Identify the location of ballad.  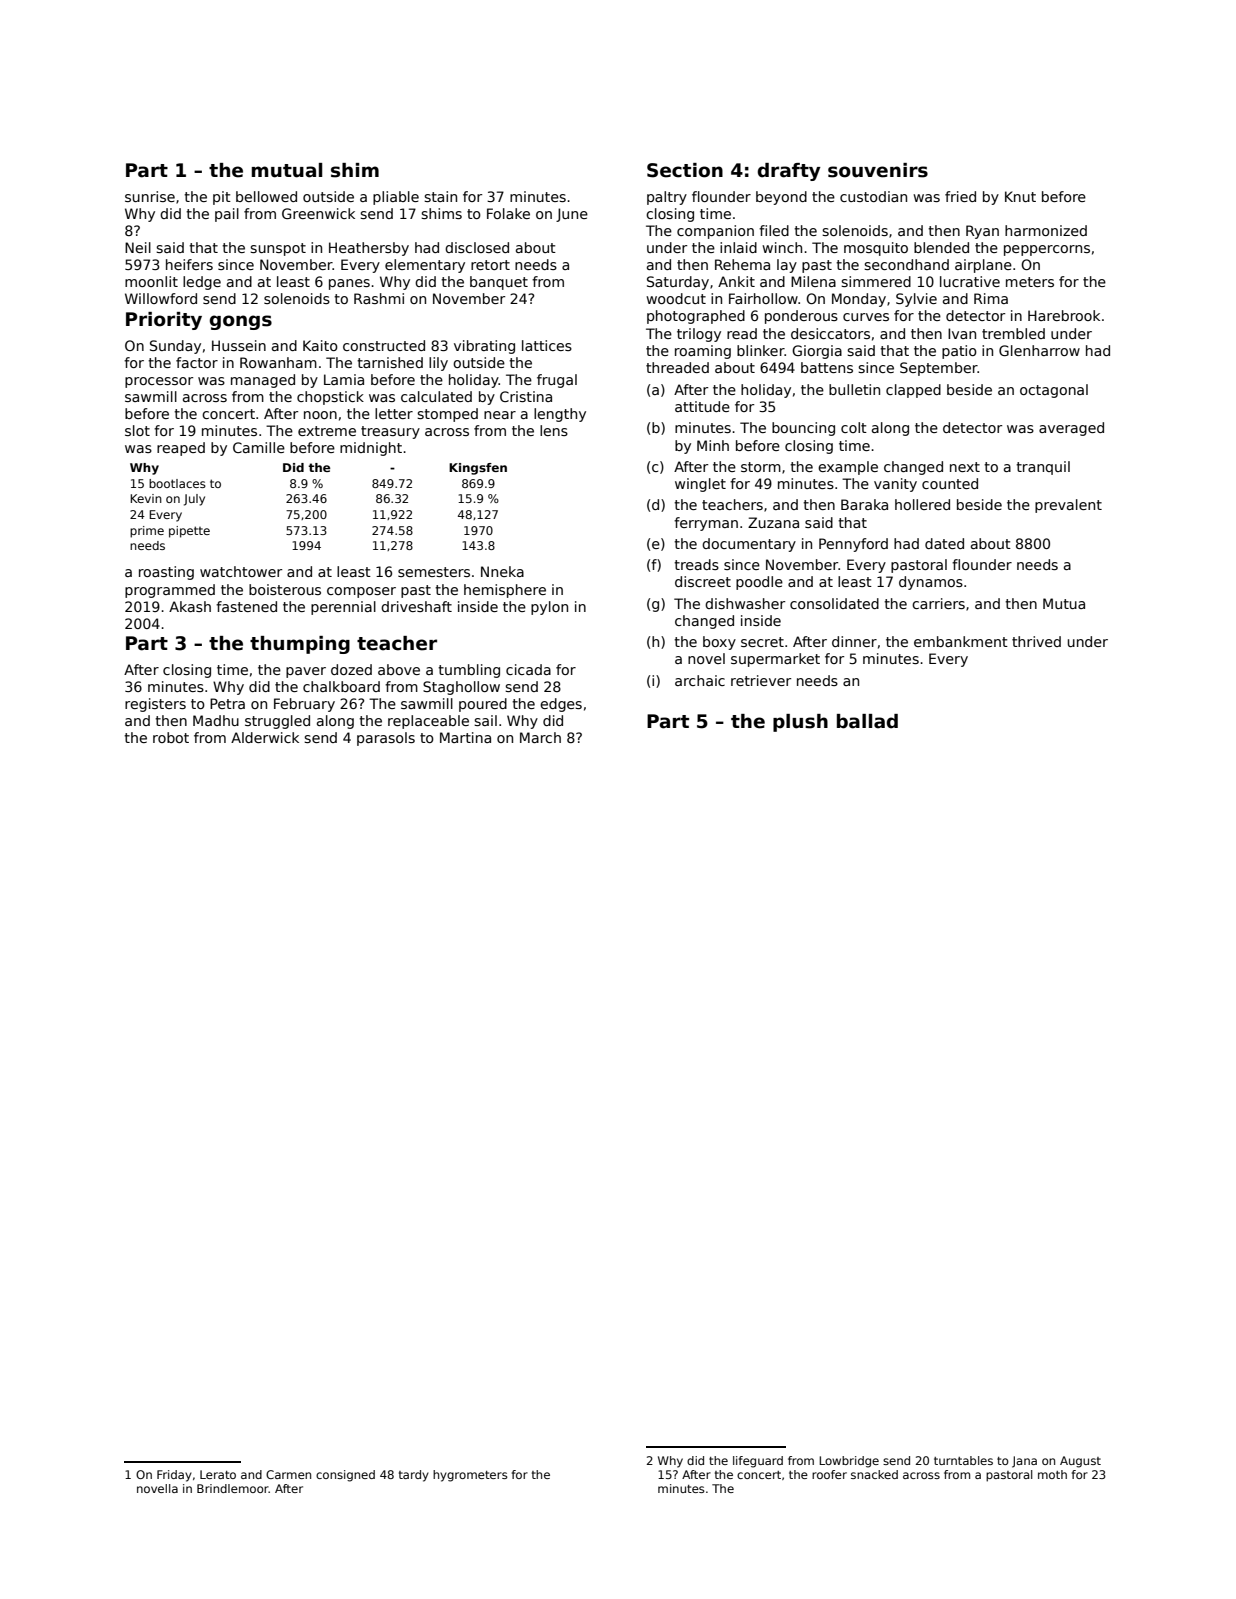
(867, 721).
